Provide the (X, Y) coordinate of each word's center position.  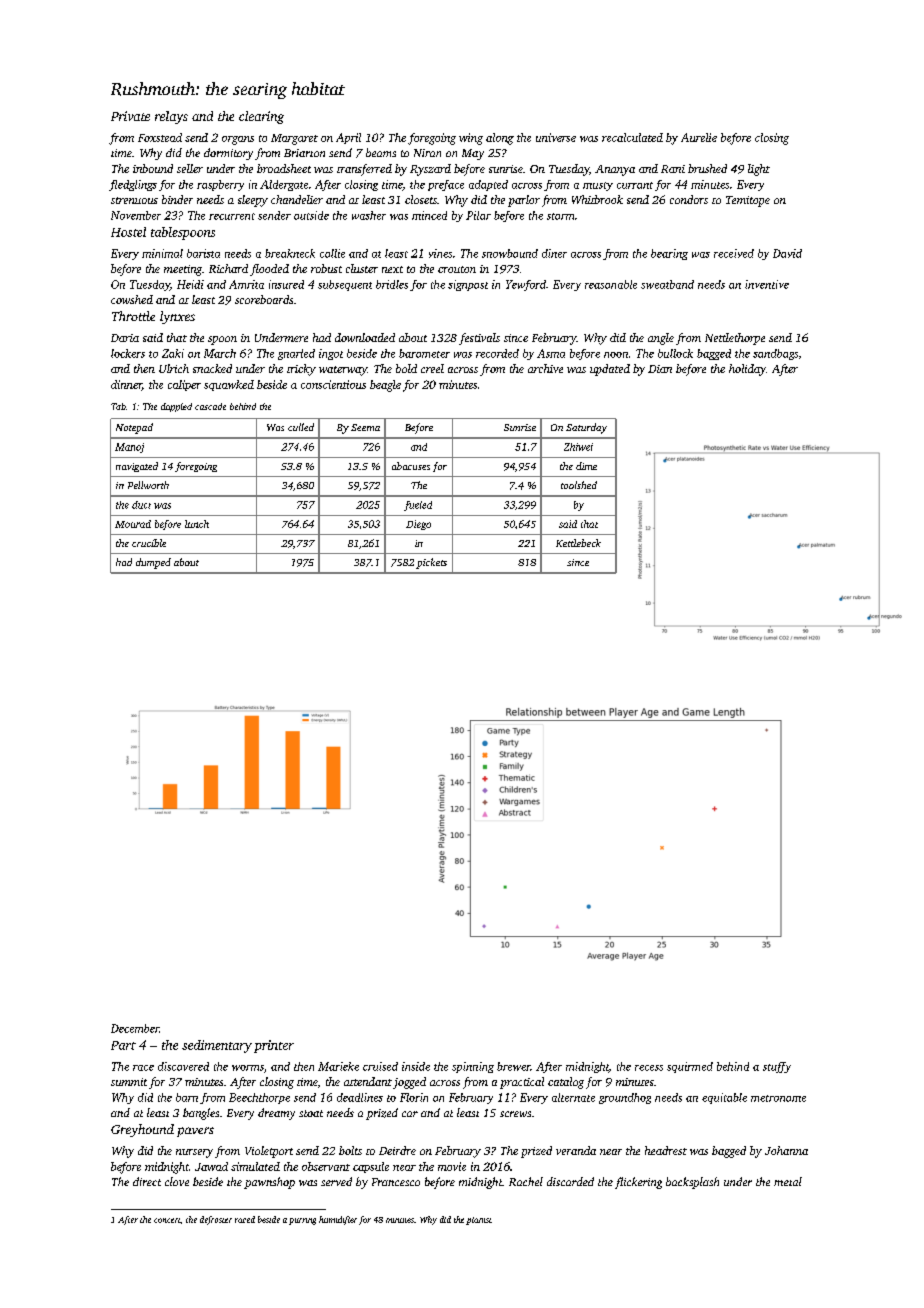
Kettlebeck (578, 543)
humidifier (338, 1220)
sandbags (775, 354)
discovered (183, 1066)
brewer (514, 1066)
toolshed (579, 485)
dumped (153, 563)
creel (432, 368)
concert (167, 1220)
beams (381, 152)
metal (788, 1181)
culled (301, 427)
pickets (431, 563)
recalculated (632, 137)
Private (130, 116)
